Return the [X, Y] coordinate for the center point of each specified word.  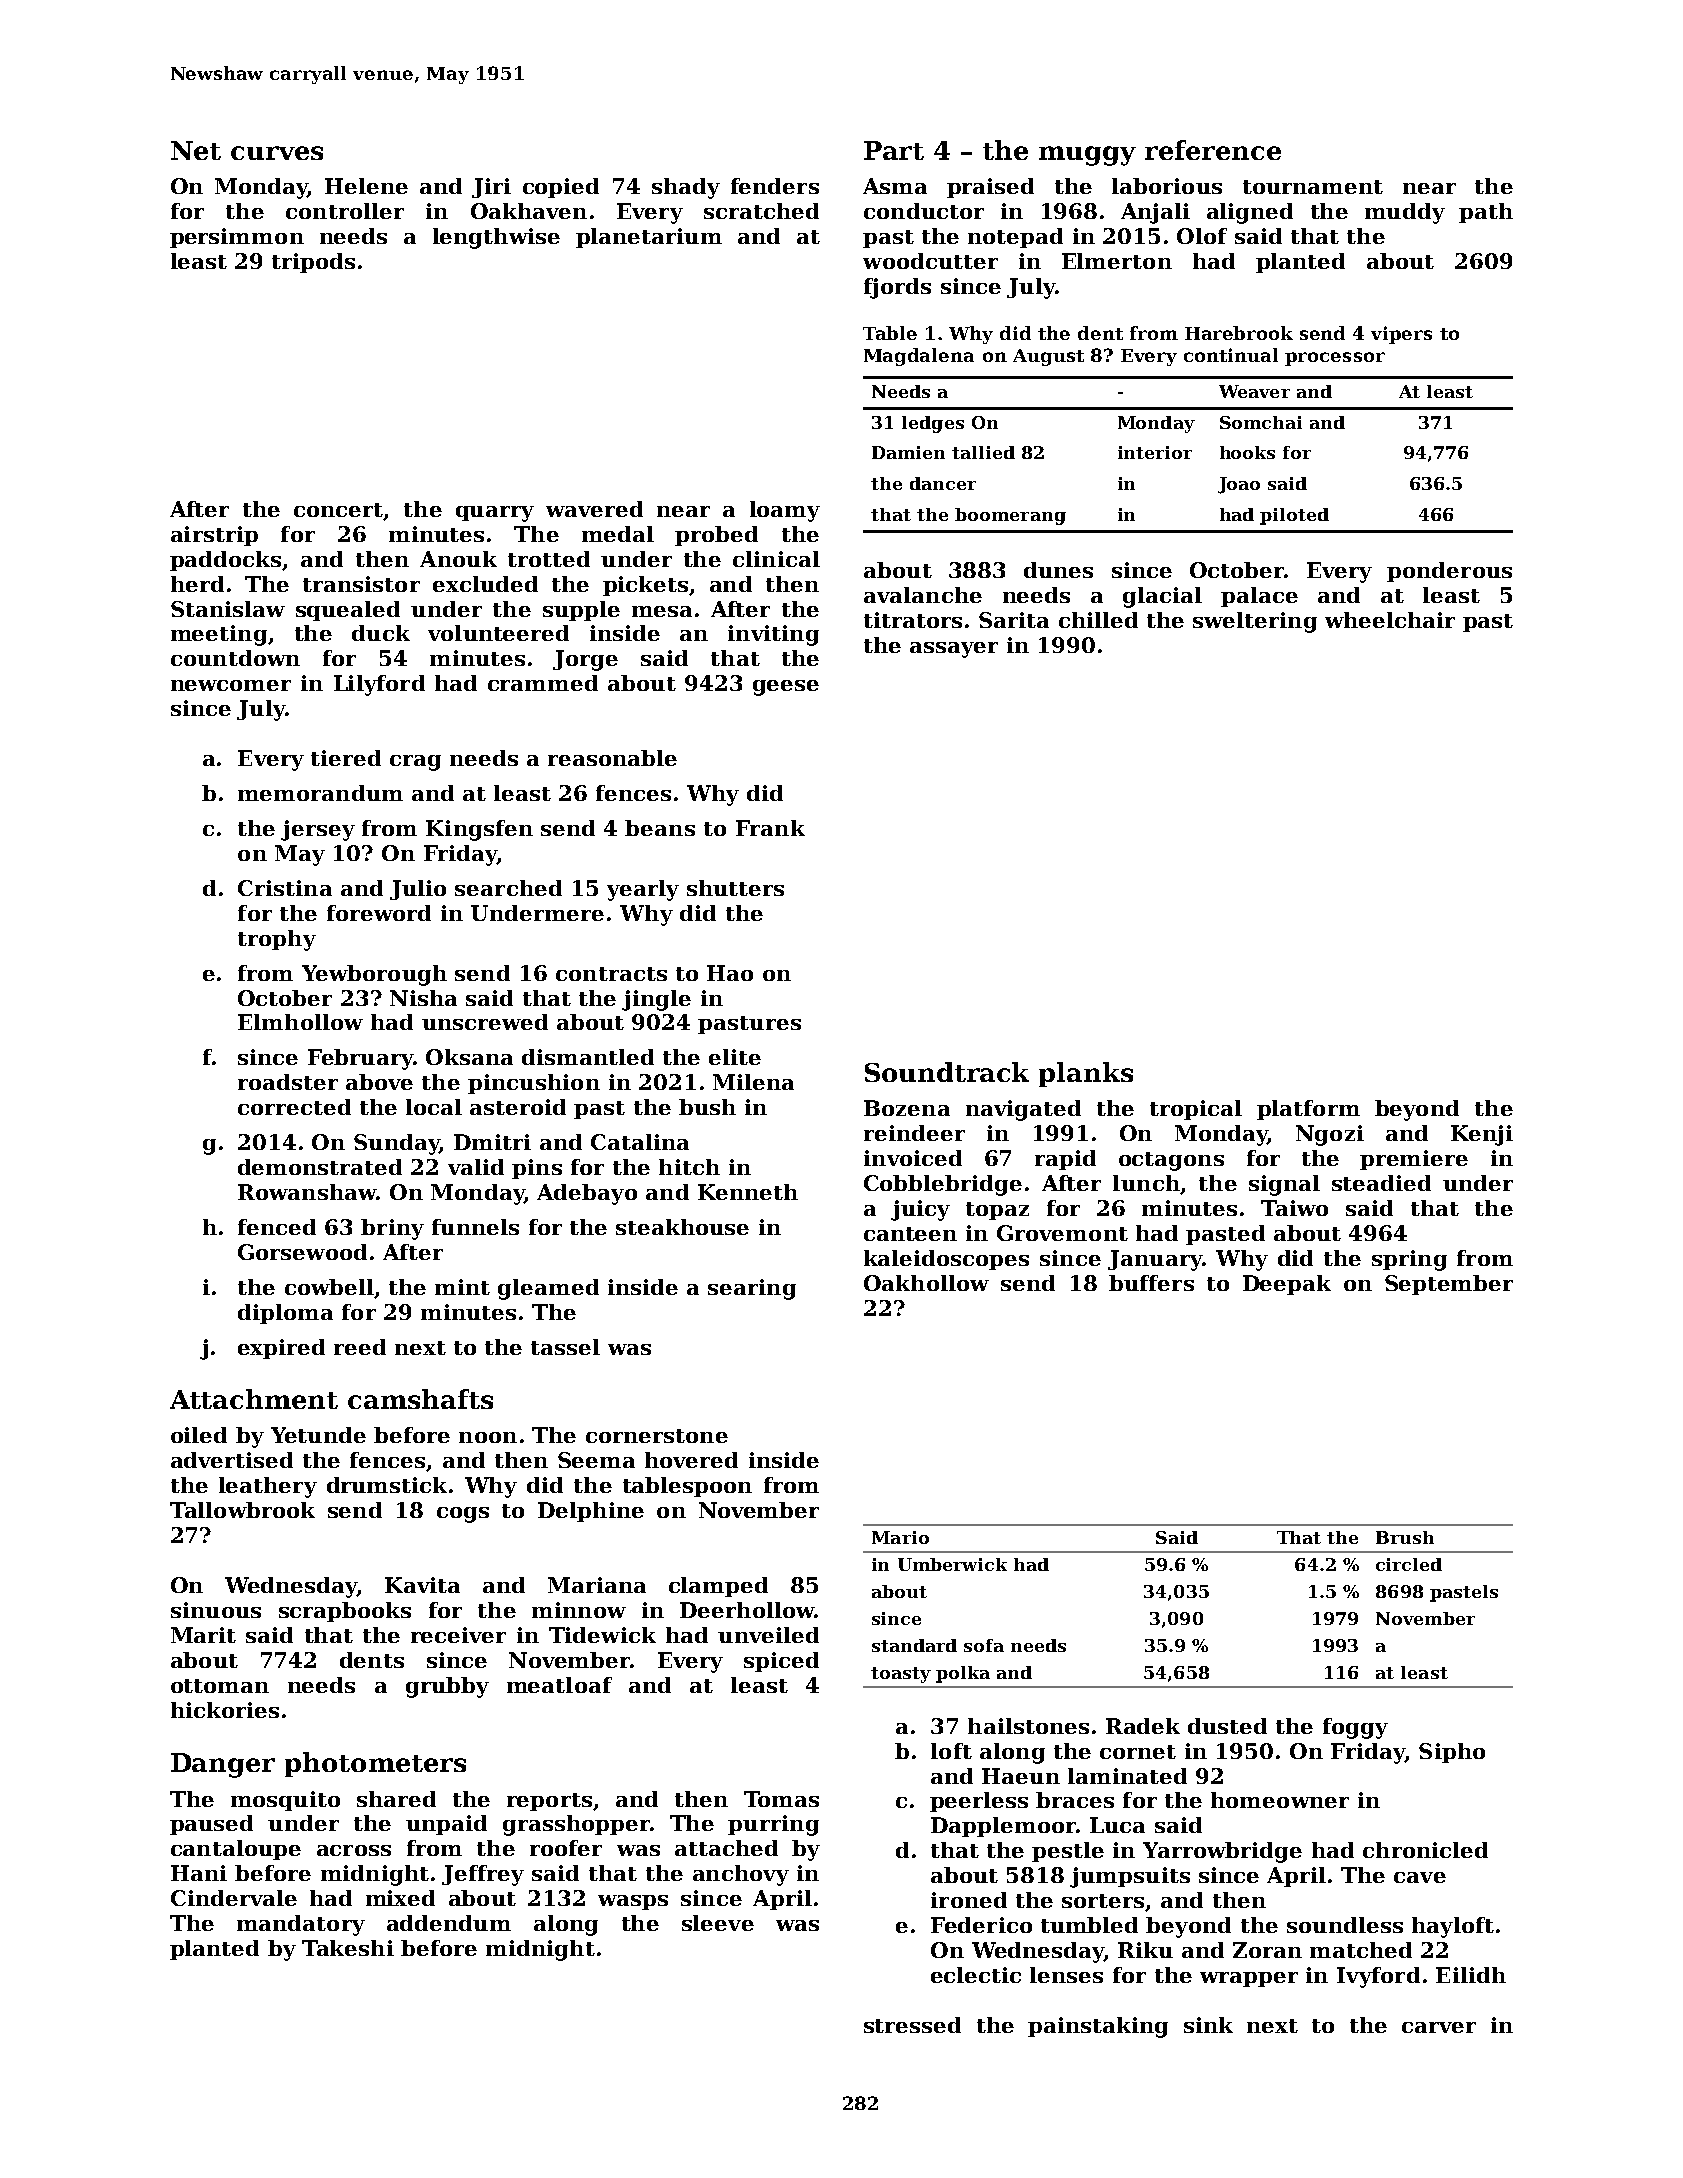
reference [1213, 150]
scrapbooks [345, 1612]
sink [1208, 2025]
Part [894, 150]
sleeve [718, 1923]
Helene [366, 186]
